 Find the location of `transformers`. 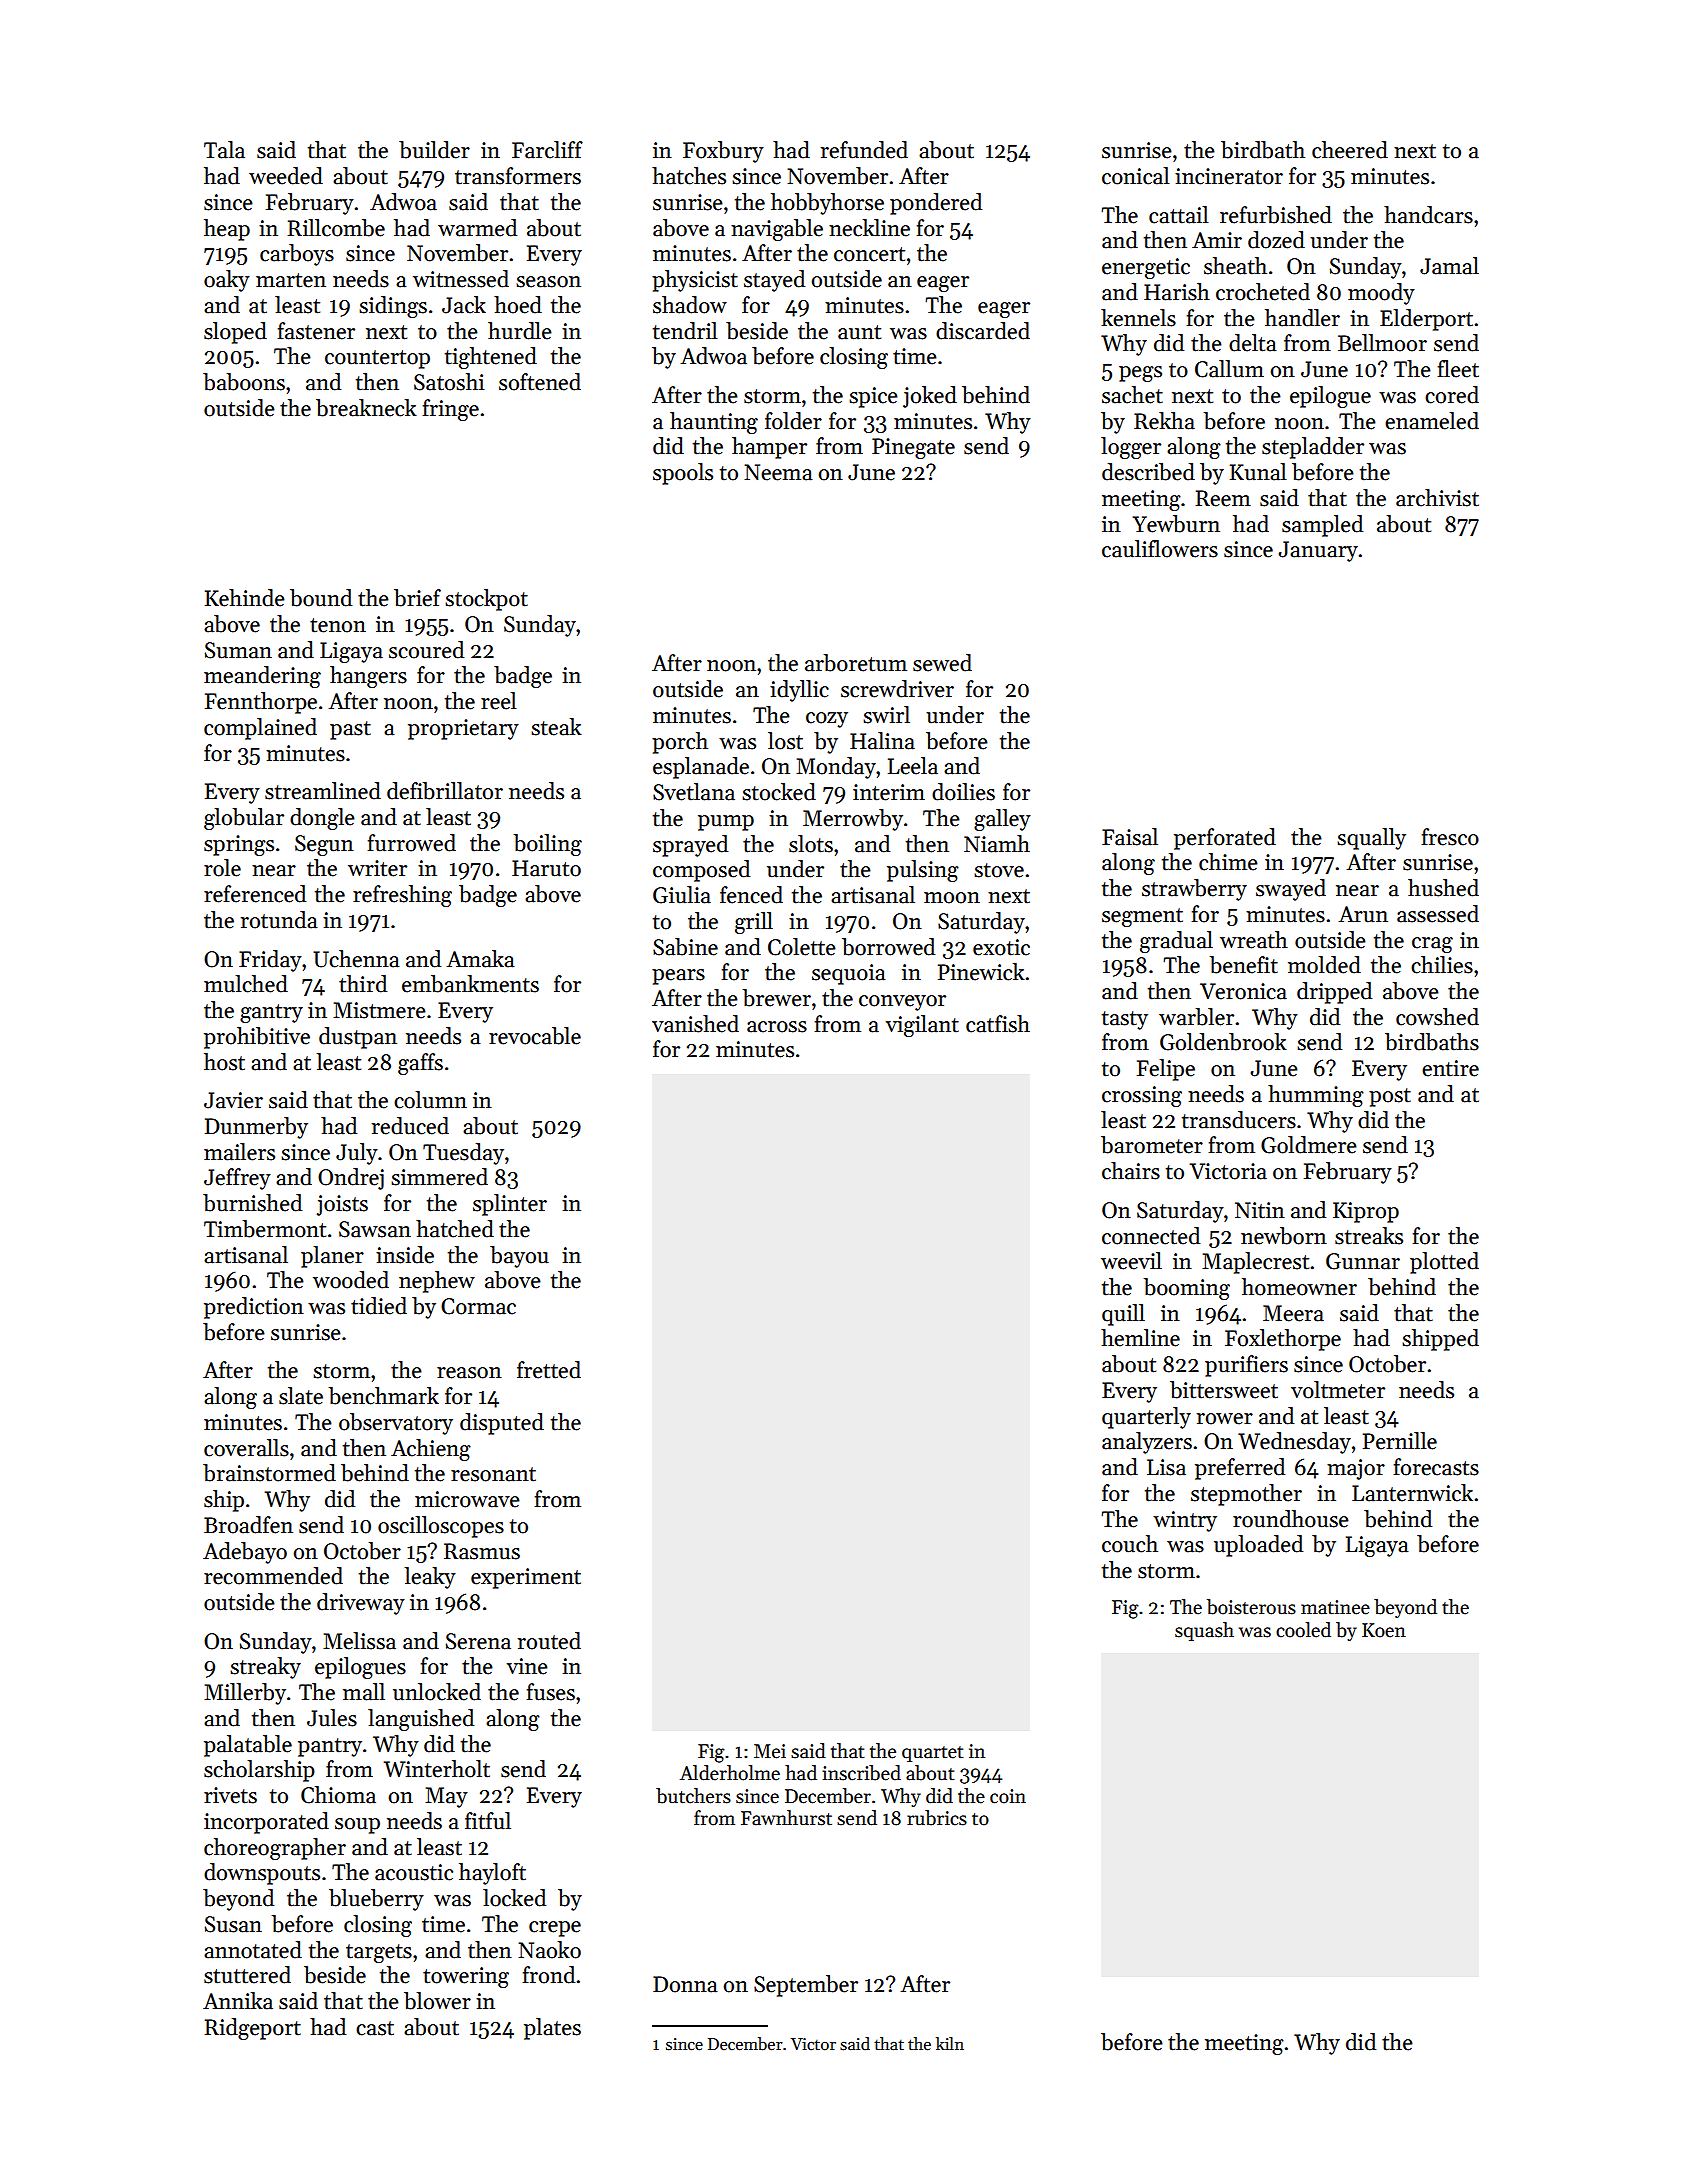

transformers is located at coordinates (518, 176).
